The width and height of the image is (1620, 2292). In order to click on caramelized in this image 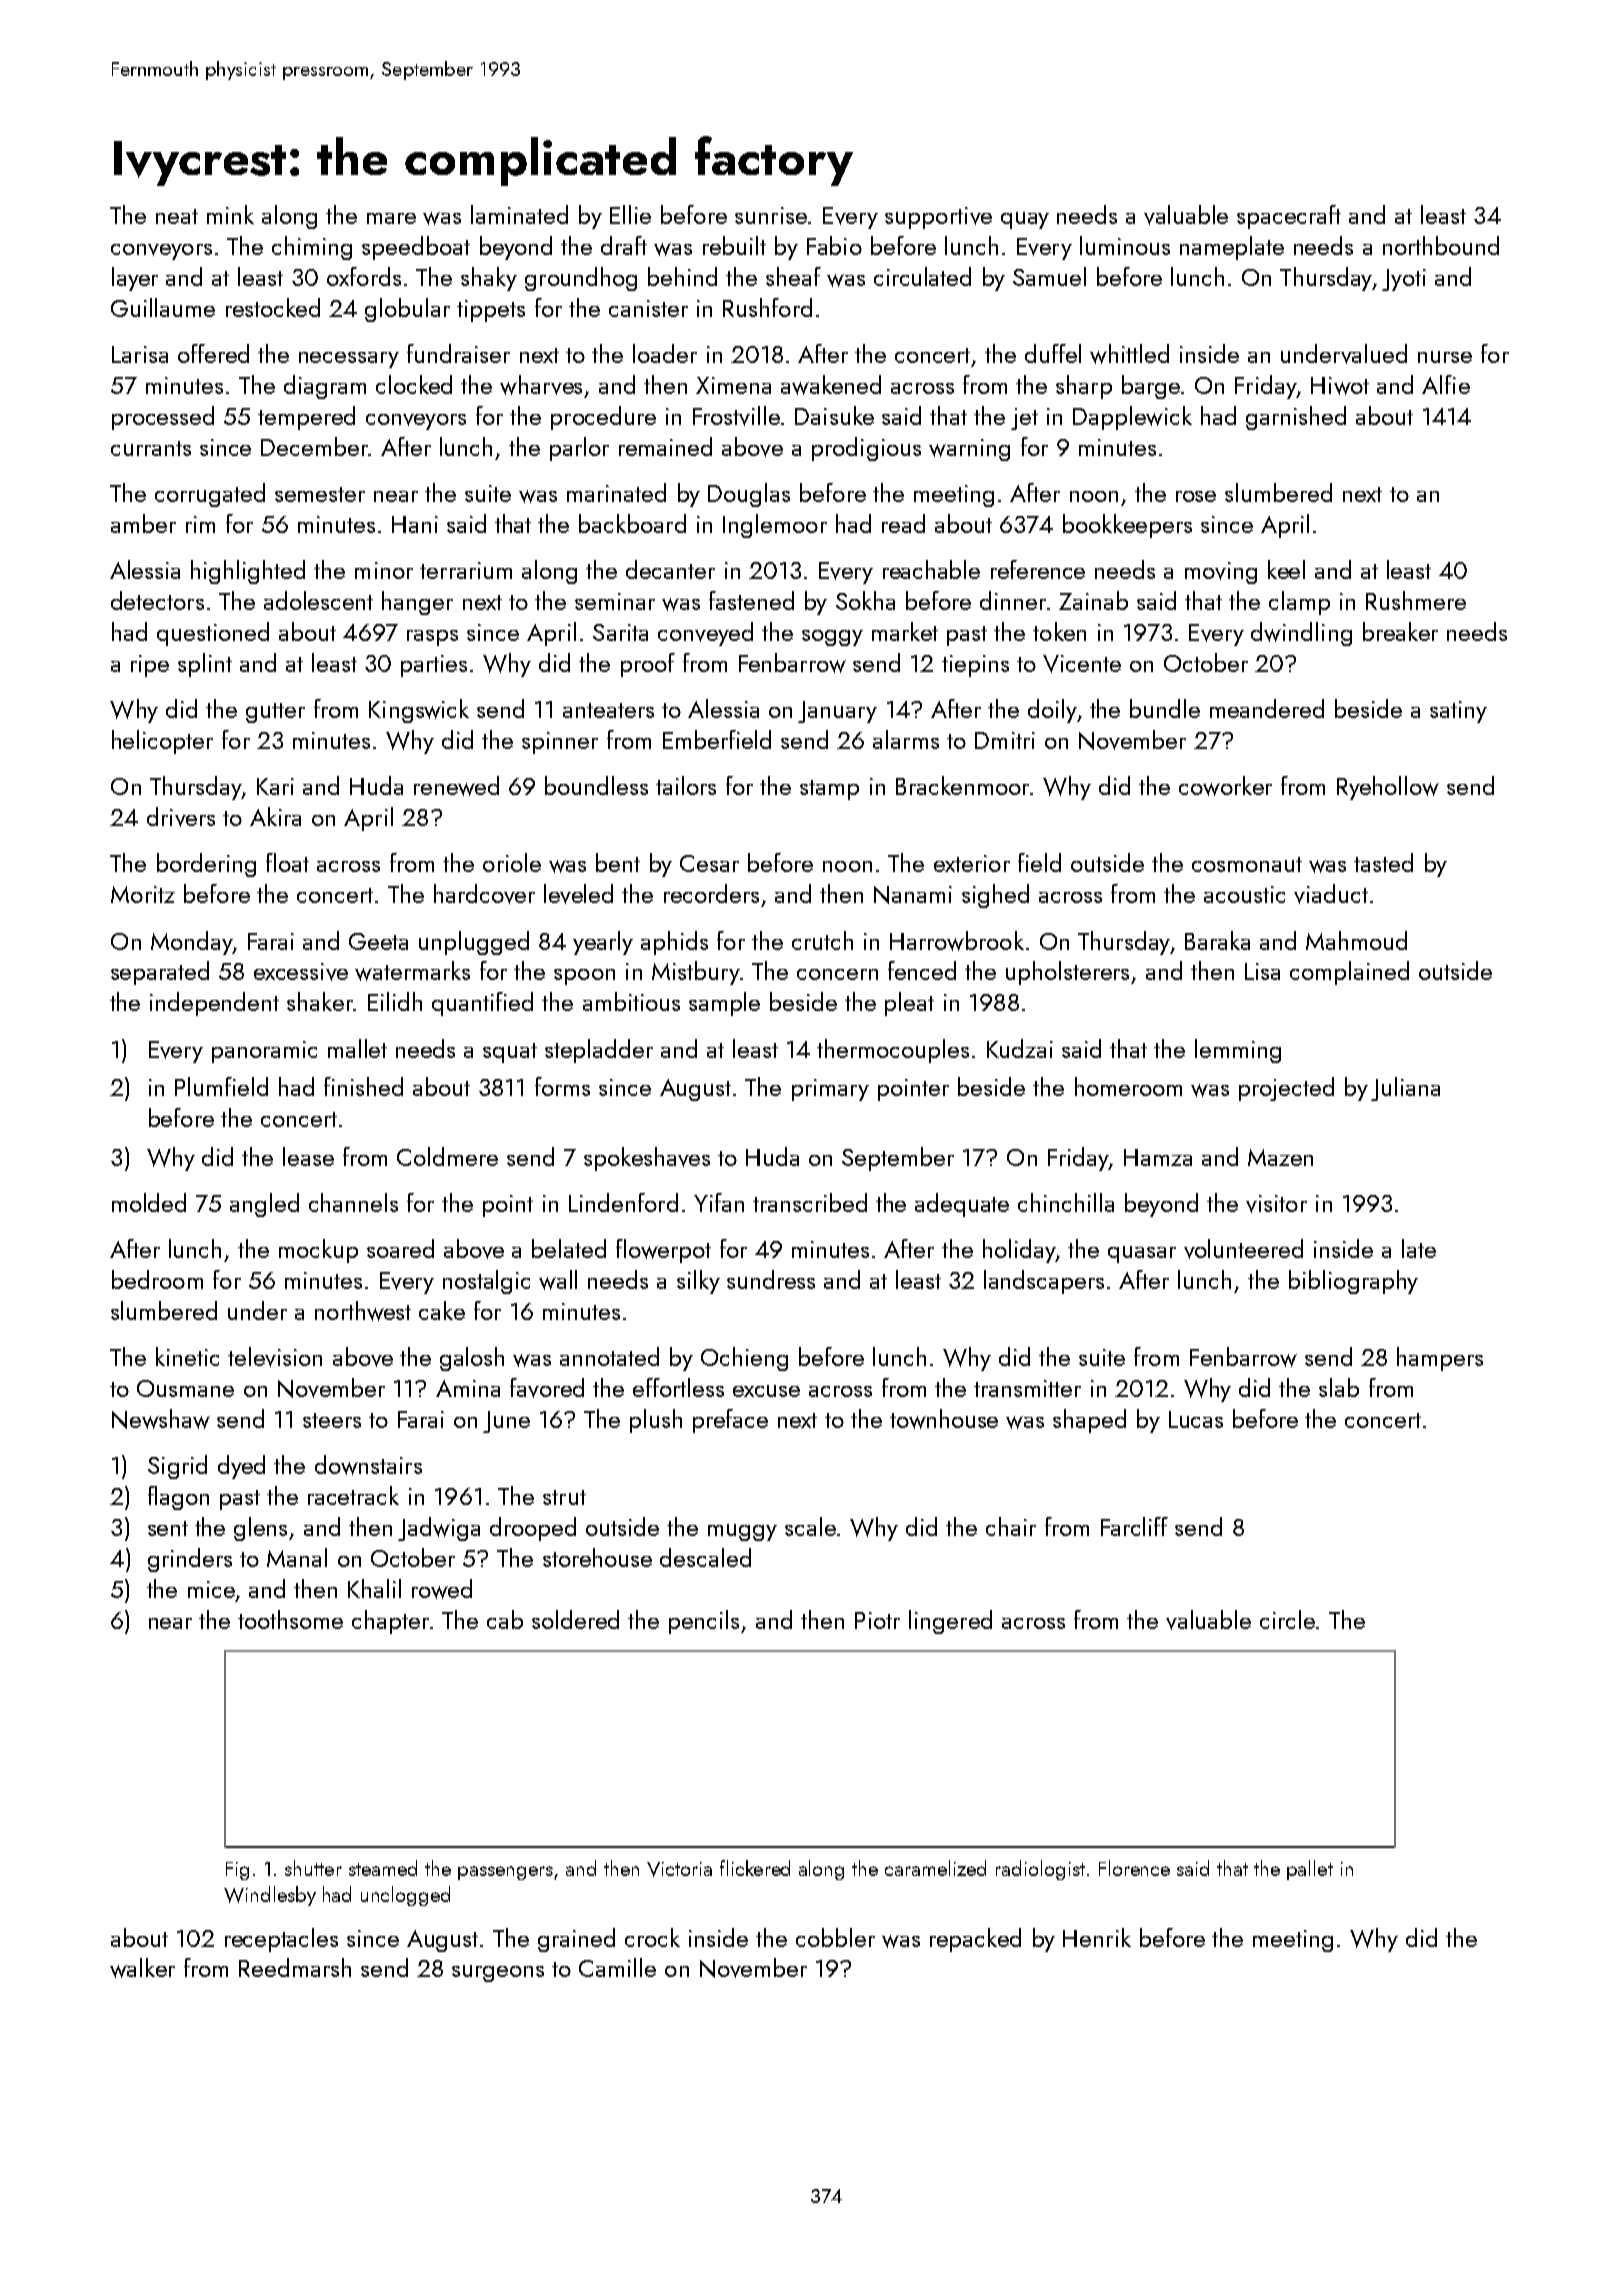, I will do `click(935, 1868)`.
